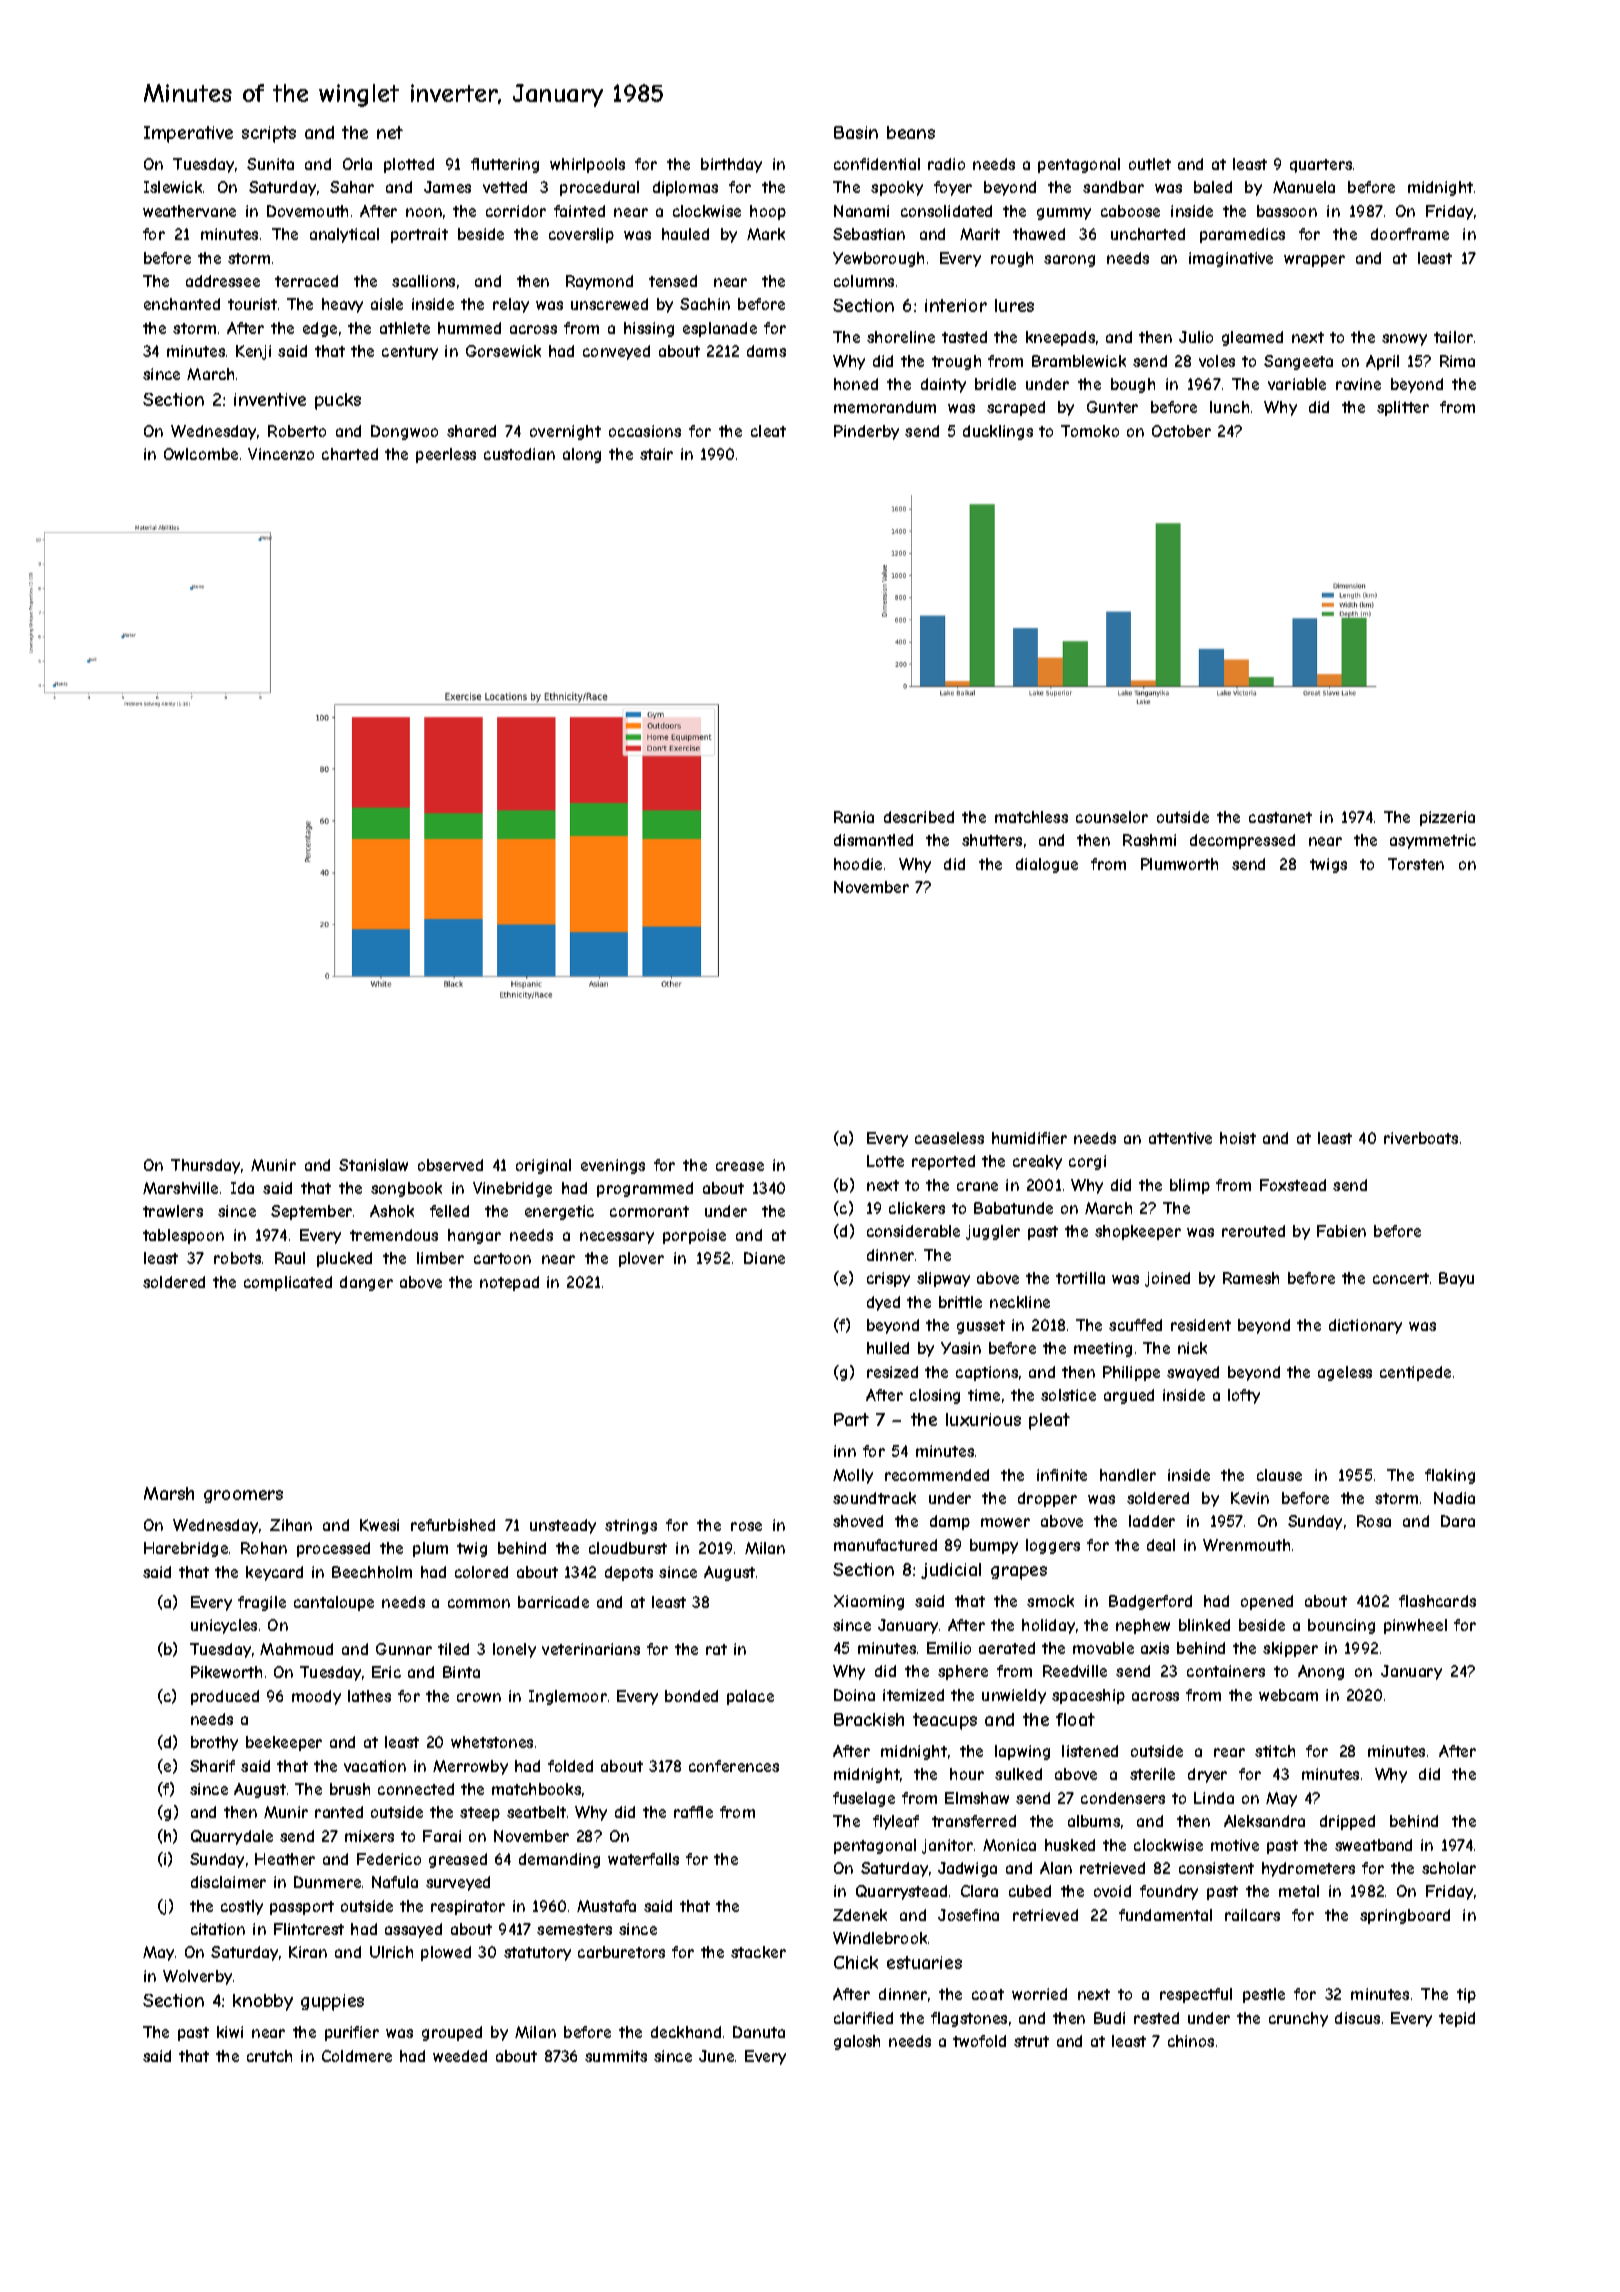 The image size is (1620, 2292). Describe the element at coordinates (621, 1952) in the page. I see `carburetors` at that location.
